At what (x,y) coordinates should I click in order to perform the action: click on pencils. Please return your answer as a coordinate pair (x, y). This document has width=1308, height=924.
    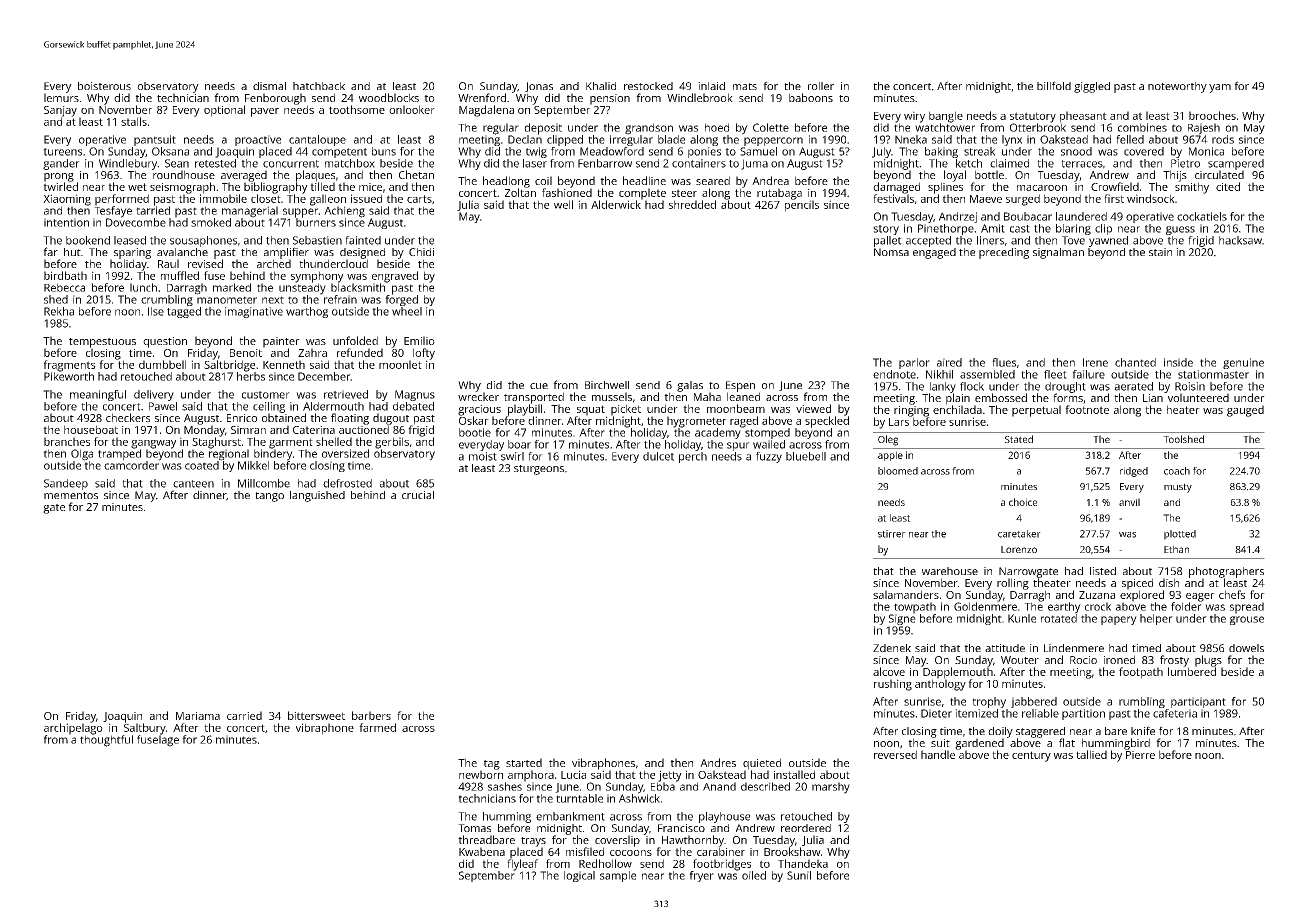
    Looking at the image, I should click on (802, 206).
